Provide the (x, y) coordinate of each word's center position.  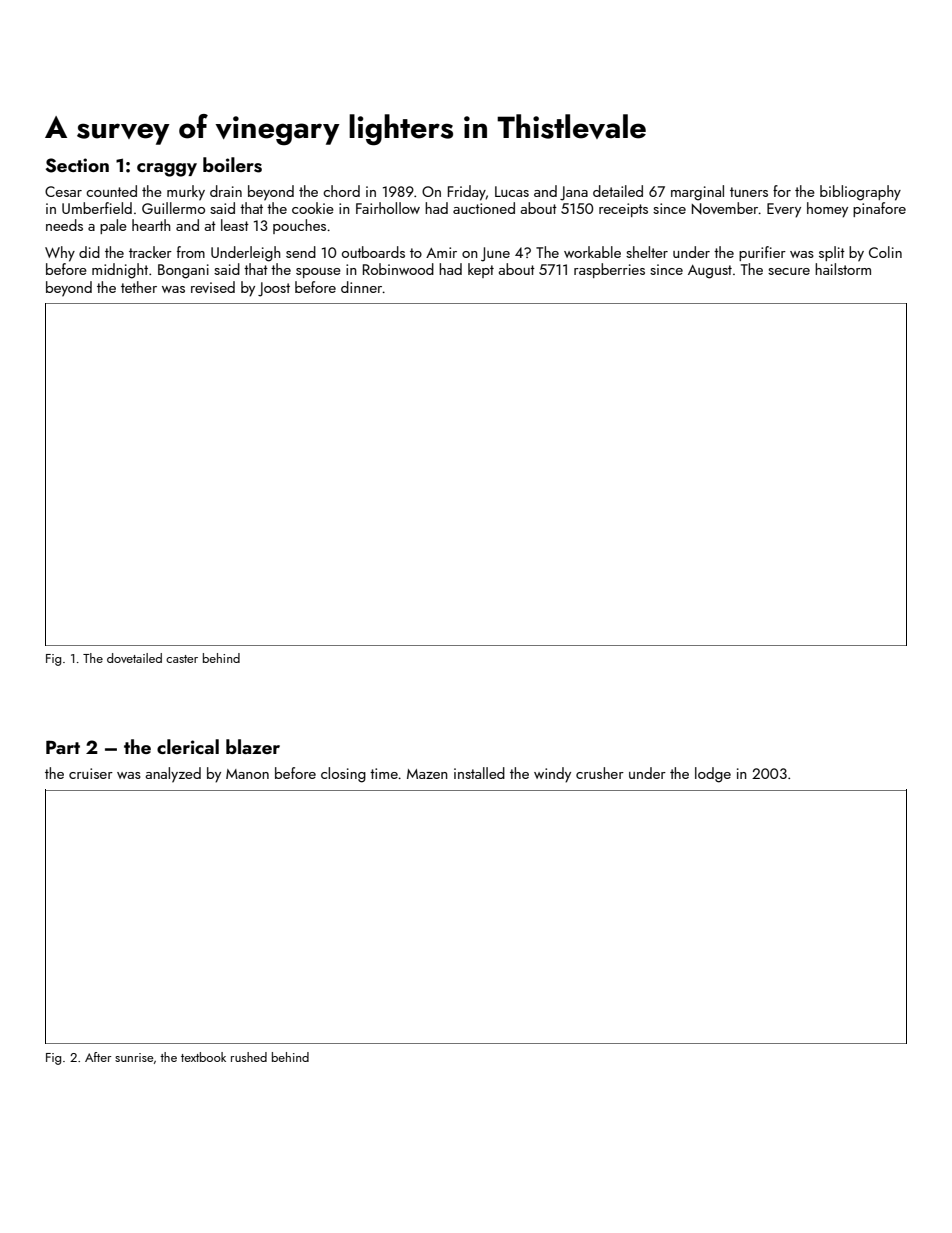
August (710, 272)
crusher (600, 773)
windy (552, 775)
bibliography (860, 193)
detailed (618, 191)
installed (479, 773)
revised (213, 287)
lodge (713, 775)
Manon (247, 774)
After (98, 1057)
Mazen (427, 774)
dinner (362, 287)
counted (111, 191)
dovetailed (134, 658)
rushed (249, 1057)
